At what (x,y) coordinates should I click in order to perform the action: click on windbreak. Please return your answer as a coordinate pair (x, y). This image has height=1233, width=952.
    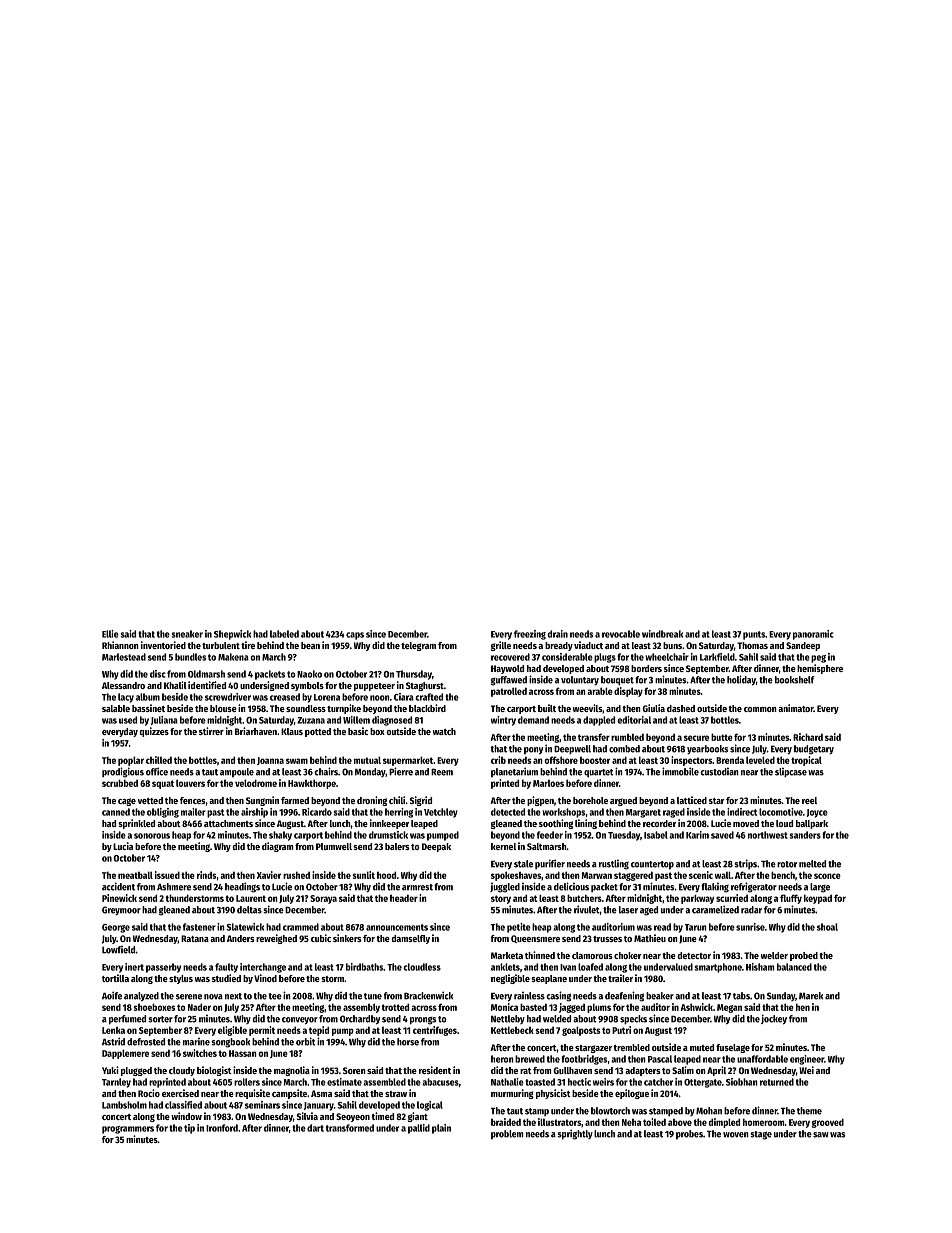
    Looking at the image, I should click on (662, 634).
